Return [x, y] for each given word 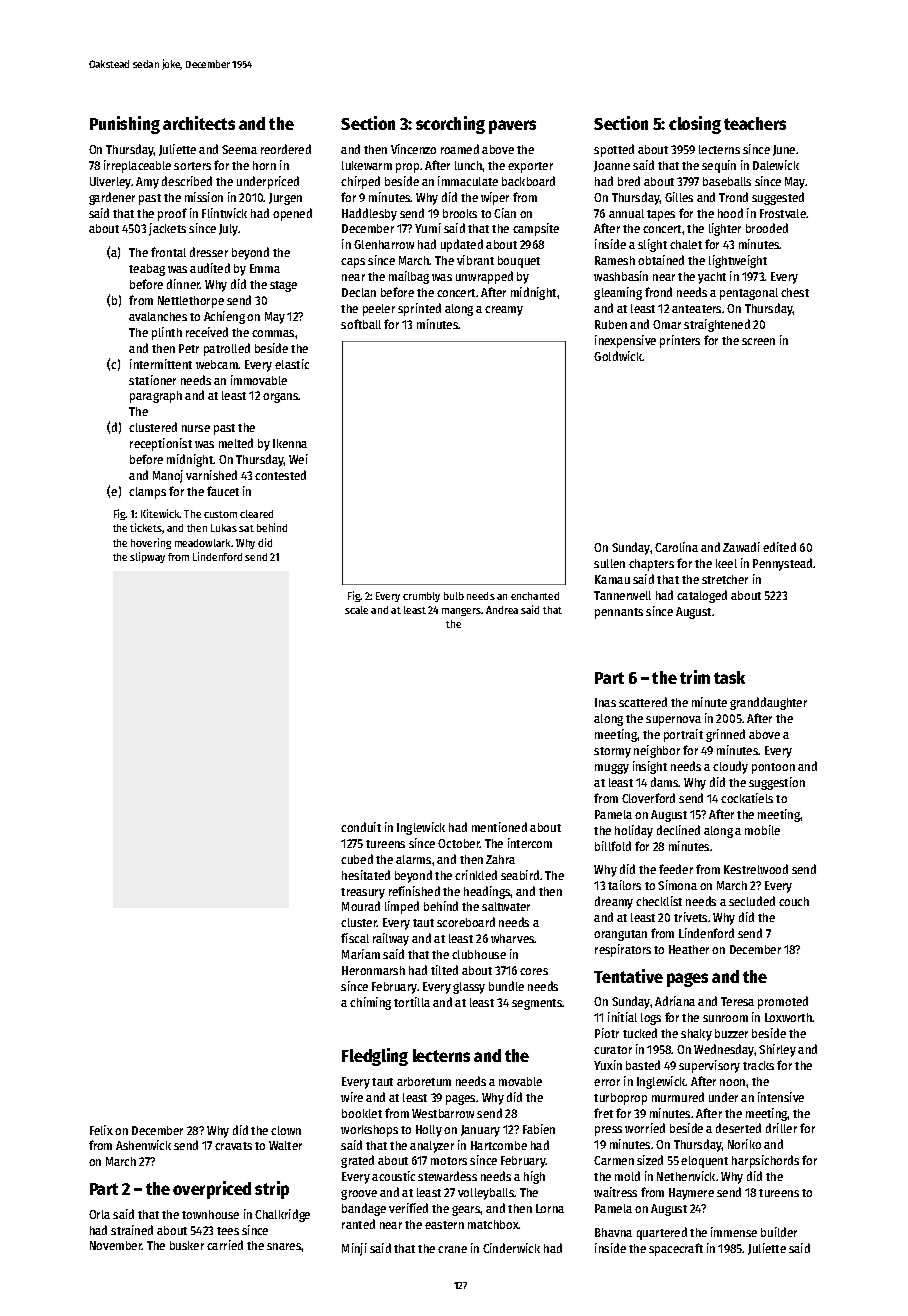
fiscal [355, 938]
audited [210, 268]
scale [356, 610]
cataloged [702, 596]
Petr [189, 348]
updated [462, 245]
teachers [755, 123]
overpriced [212, 1190]
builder [779, 1232]
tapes [661, 215]
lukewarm [367, 165]
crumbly [421, 597]
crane [452, 1249]
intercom [530, 843]
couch [794, 901]
